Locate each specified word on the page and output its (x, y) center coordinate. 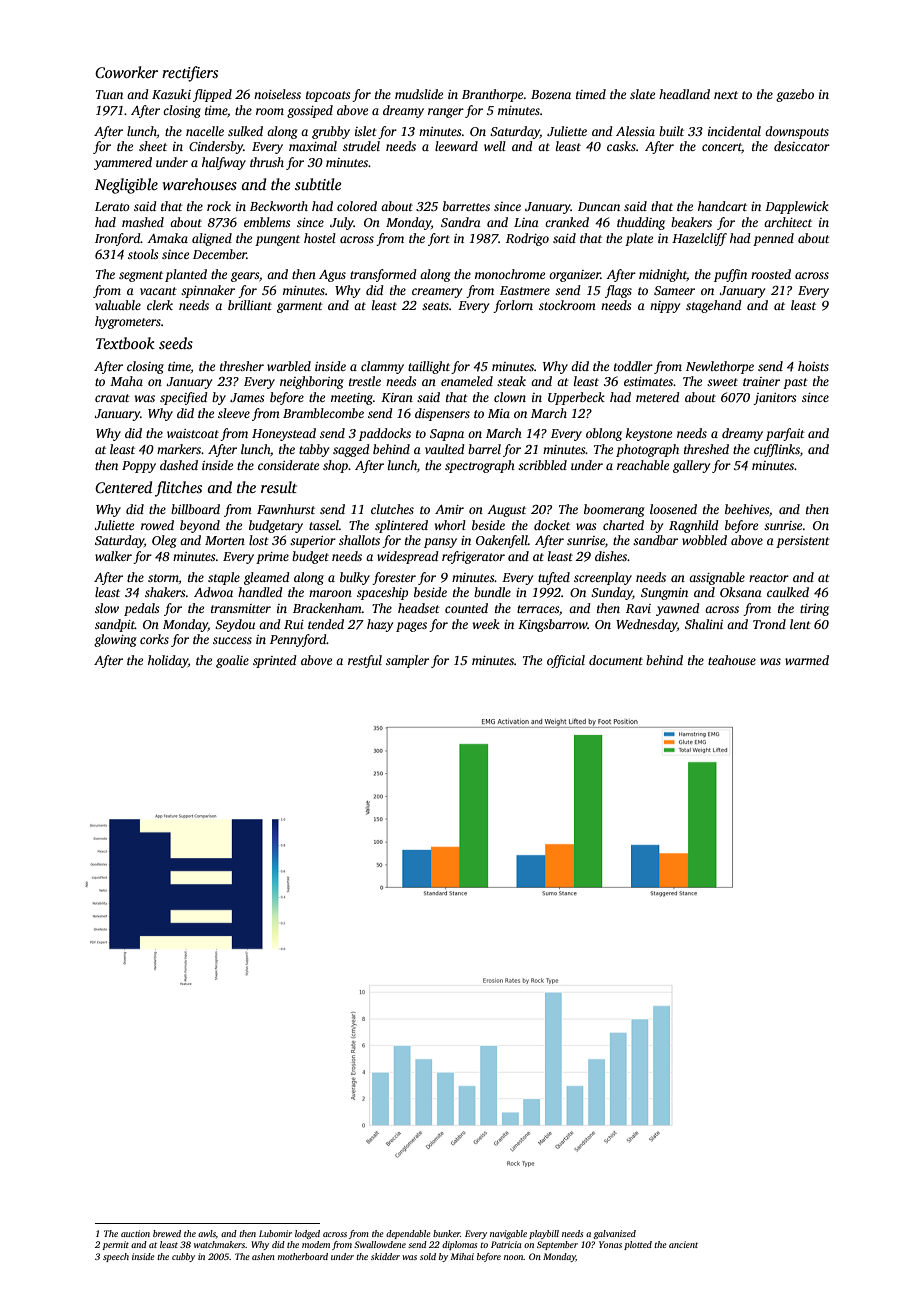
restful (365, 661)
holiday (168, 661)
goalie (232, 661)
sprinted (275, 661)
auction (135, 1233)
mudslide (419, 94)
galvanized (614, 1234)
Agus (332, 276)
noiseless (277, 94)
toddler (633, 366)
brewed (167, 1233)
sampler (407, 661)
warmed (807, 660)
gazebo (795, 95)
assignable (717, 578)
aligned (212, 239)
